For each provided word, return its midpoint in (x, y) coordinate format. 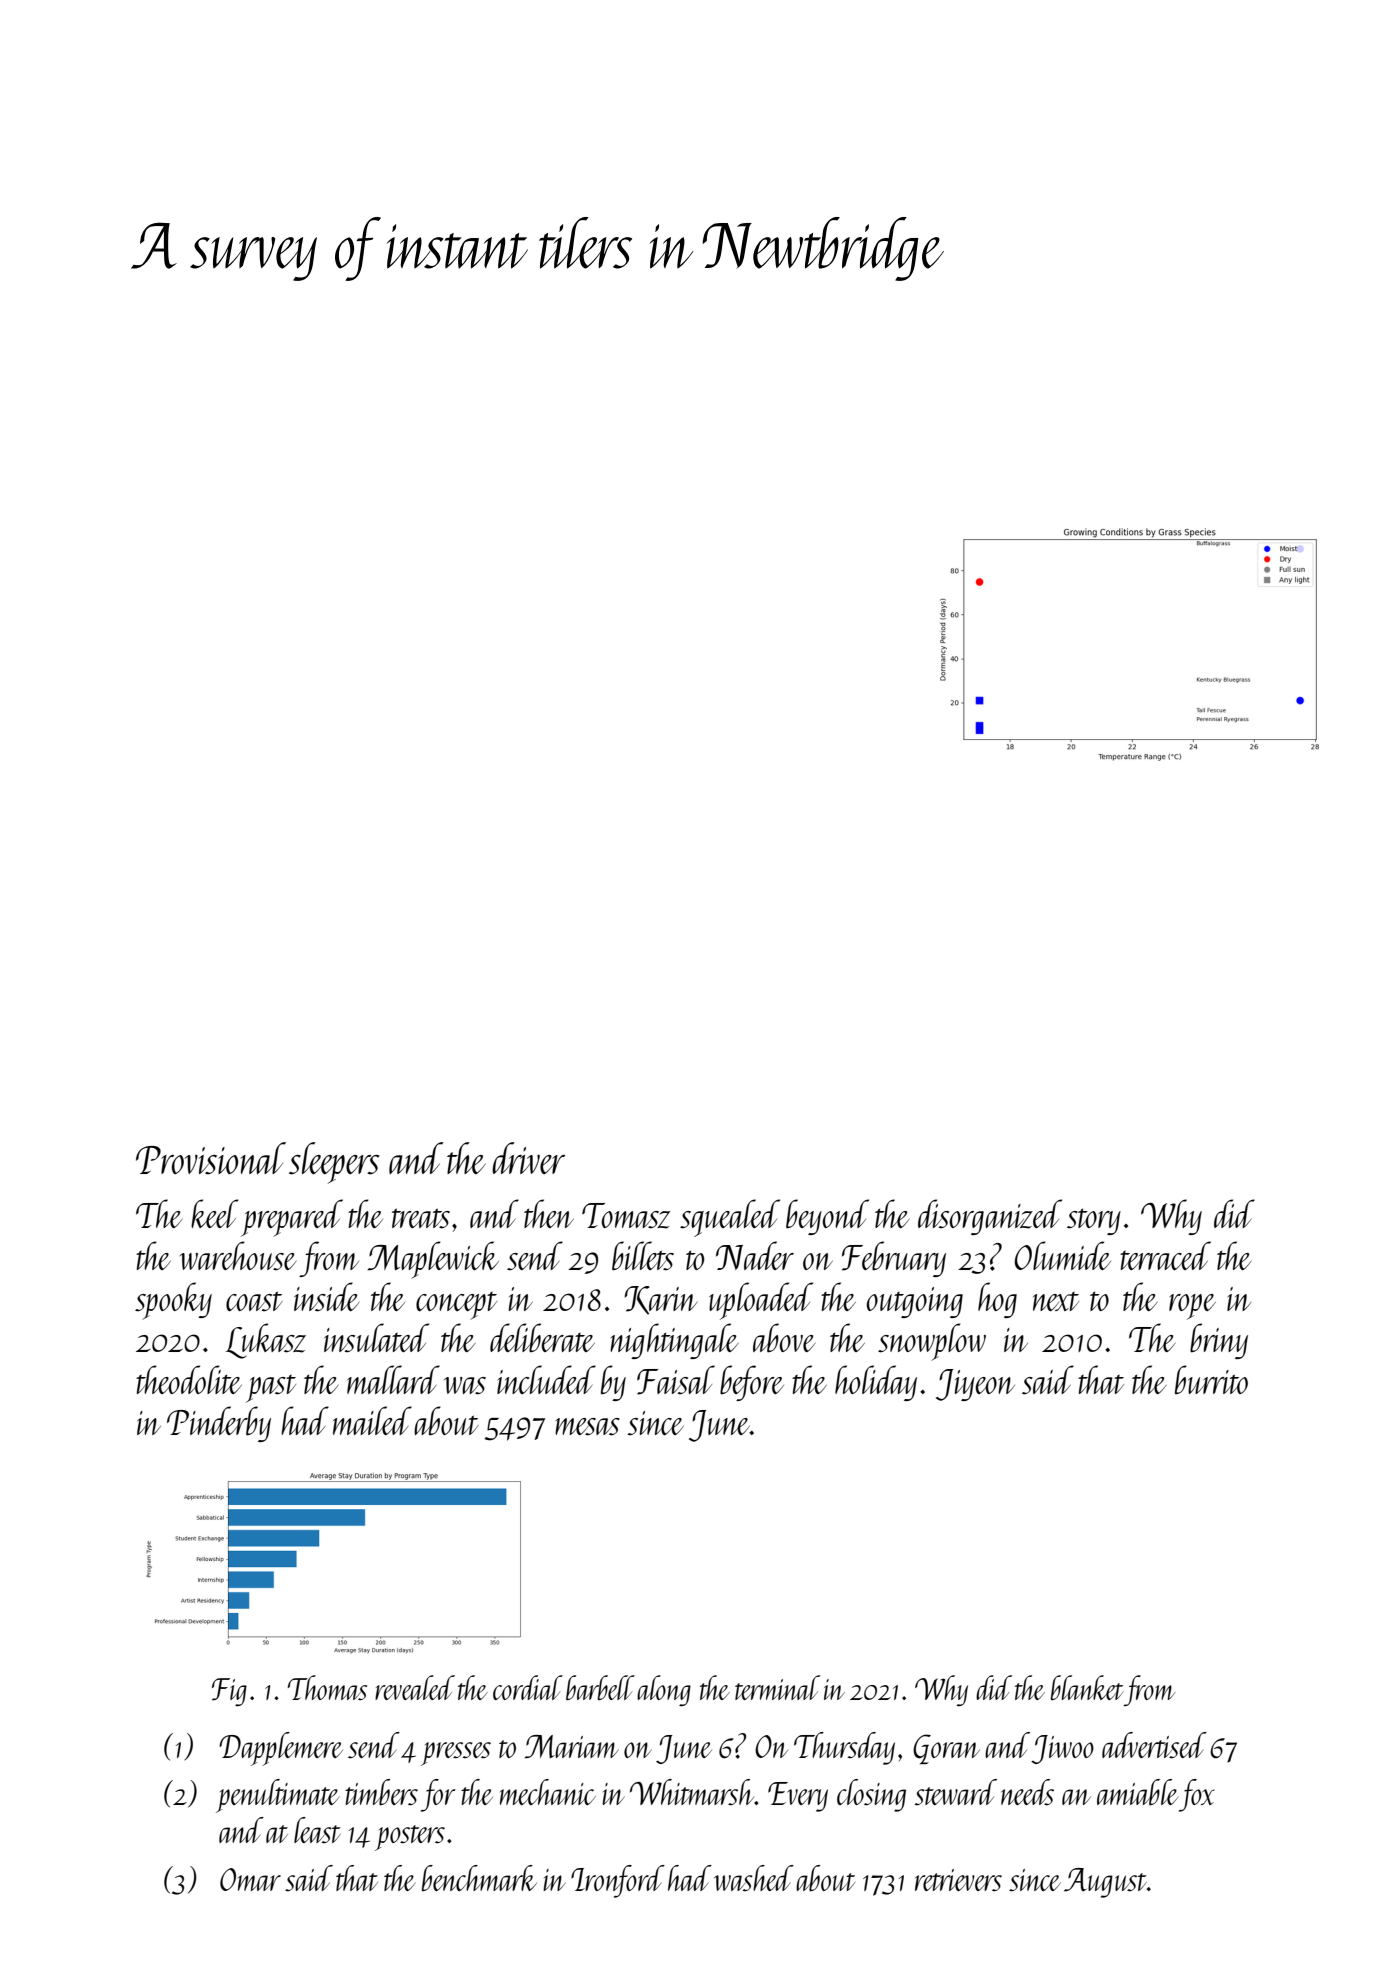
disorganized (990, 1217)
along (664, 1690)
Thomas (327, 1687)
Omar (250, 1879)
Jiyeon (975, 1385)
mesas (587, 1427)
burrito (1211, 1379)
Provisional (211, 1158)
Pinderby (219, 1424)
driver (528, 1158)
